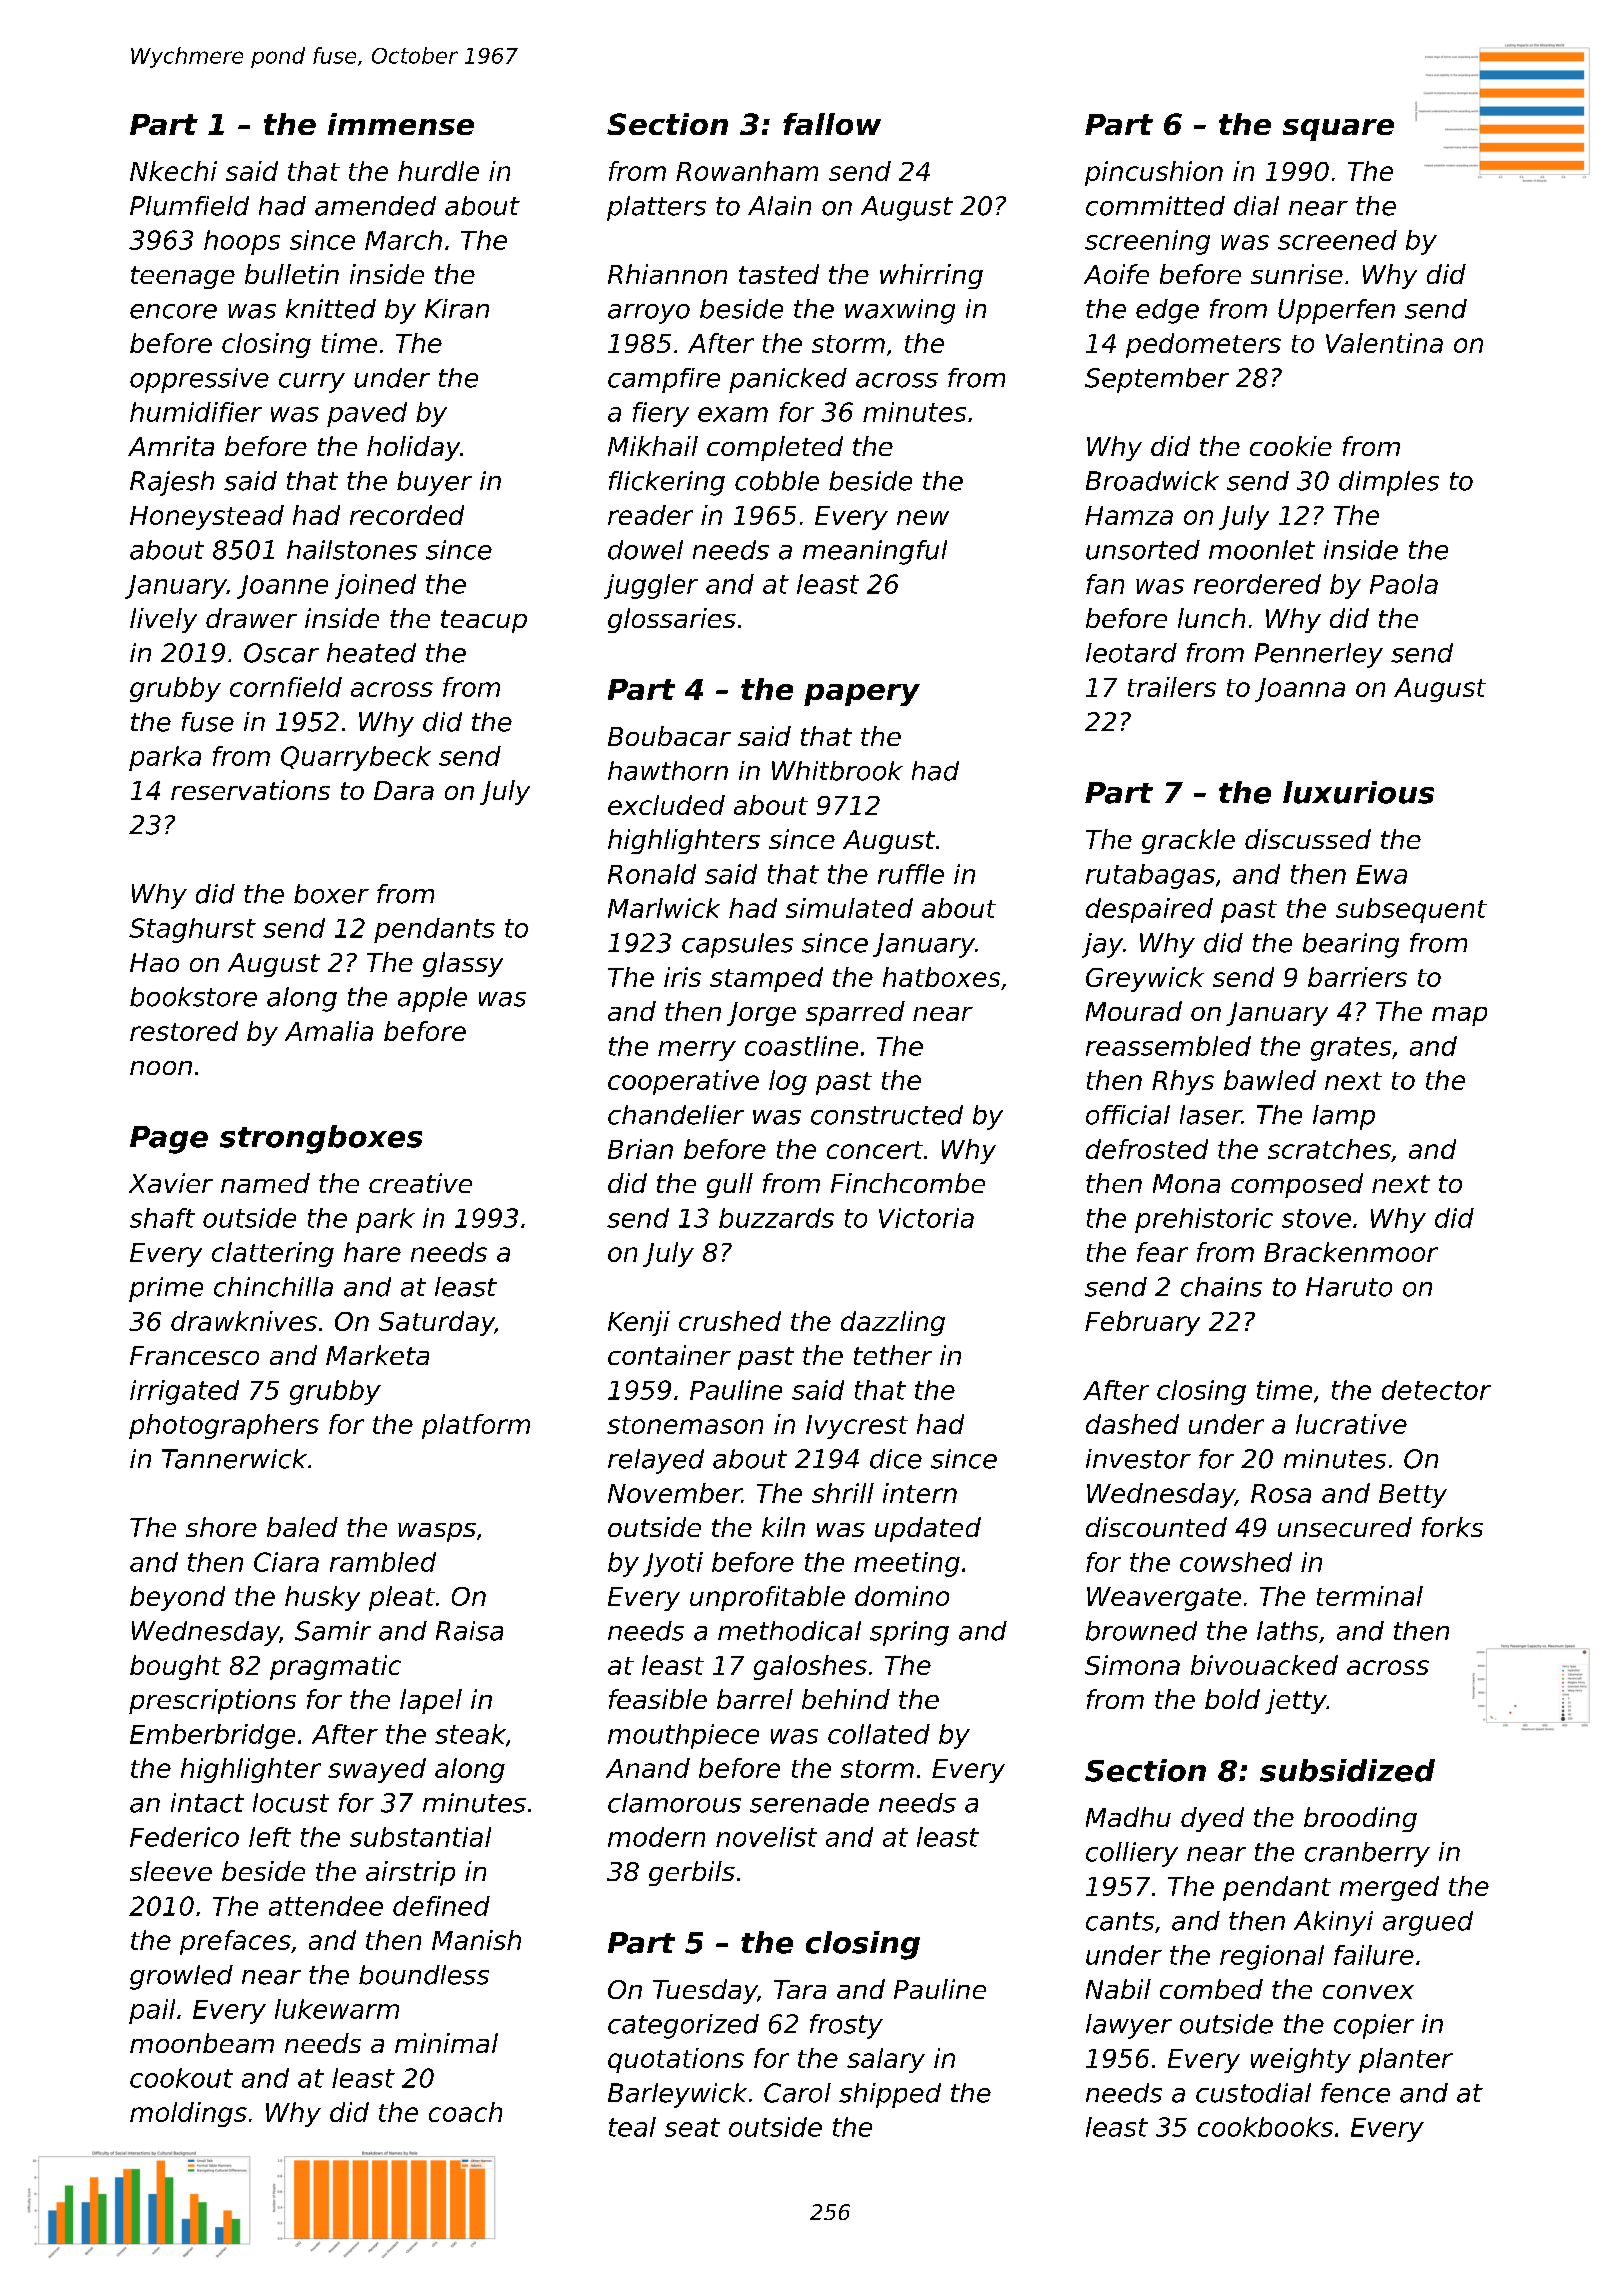 The height and width of the image is (2292, 1620). What do you see at coordinates (372, 1252) in the image?
I see `hare` at bounding box center [372, 1252].
